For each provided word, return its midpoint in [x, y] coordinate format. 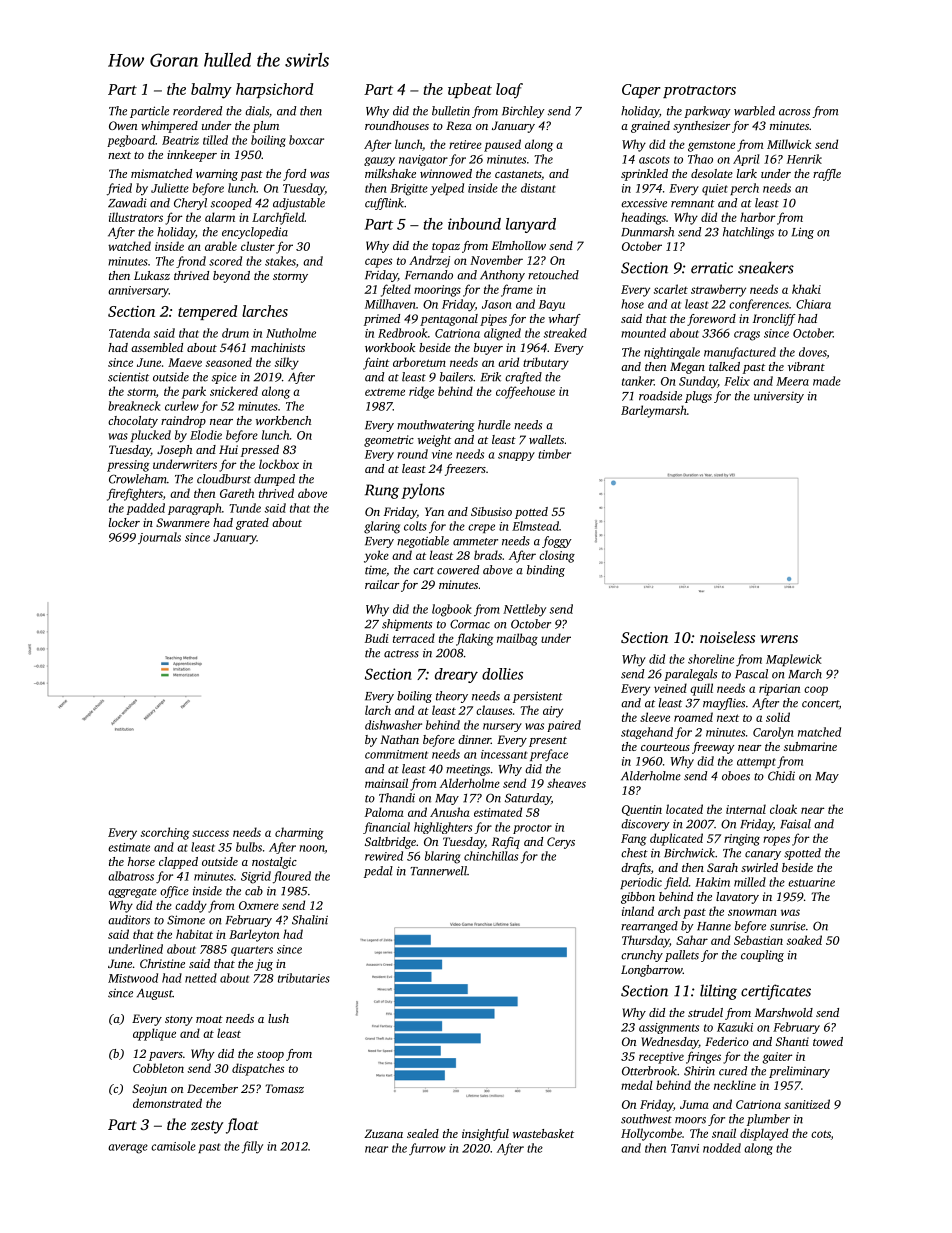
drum [235, 333]
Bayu [552, 305]
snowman [752, 912]
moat [209, 1019]
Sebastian [758, 940]
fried [119, 189]
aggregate [132, 893]
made [827, 381]
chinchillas [491, 856]
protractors [699, 91]
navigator [423, 160]
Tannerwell [438, 871]
